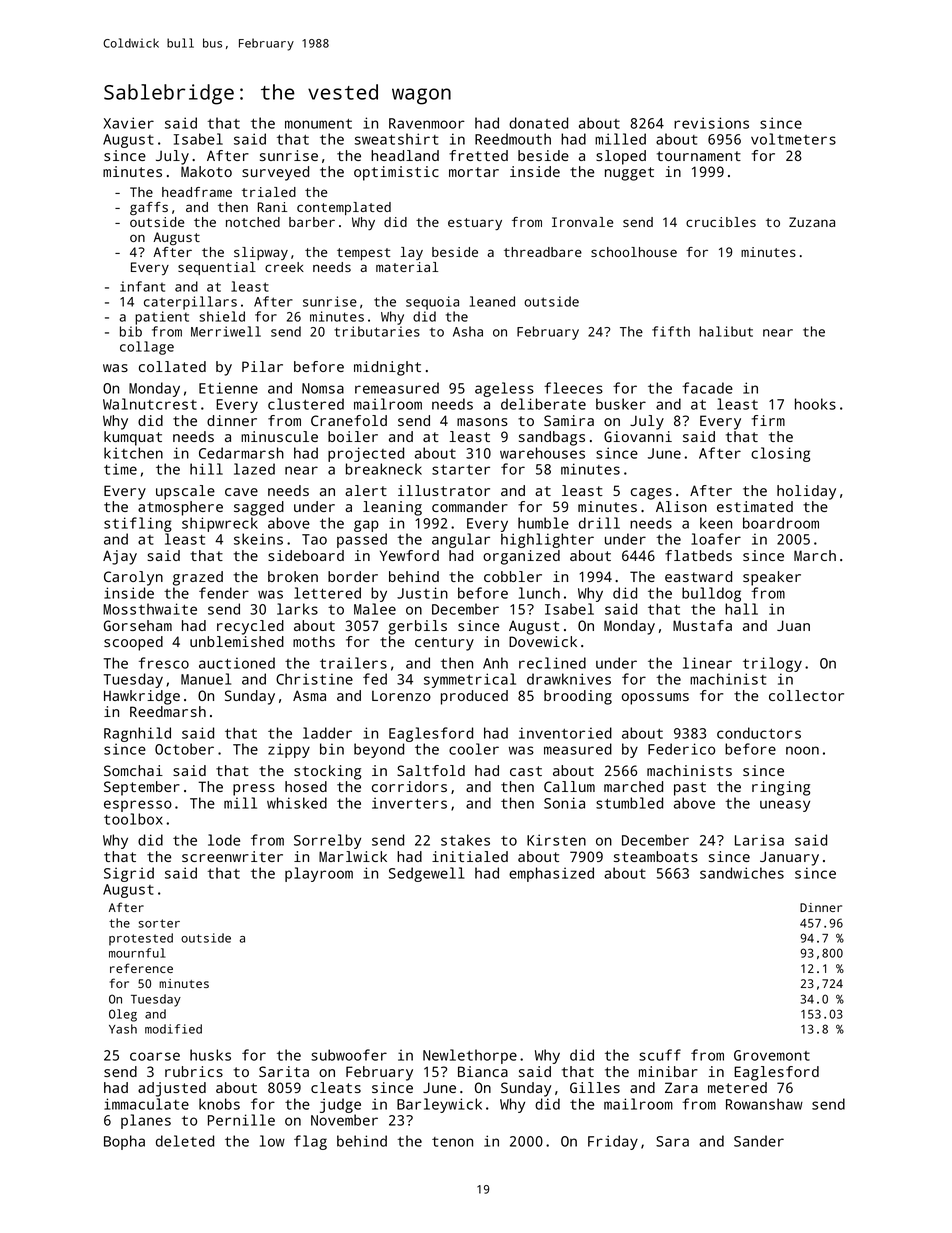  Describe the element at coordinates (716, 539) in the screenshot. I see `loafer` at that location.
